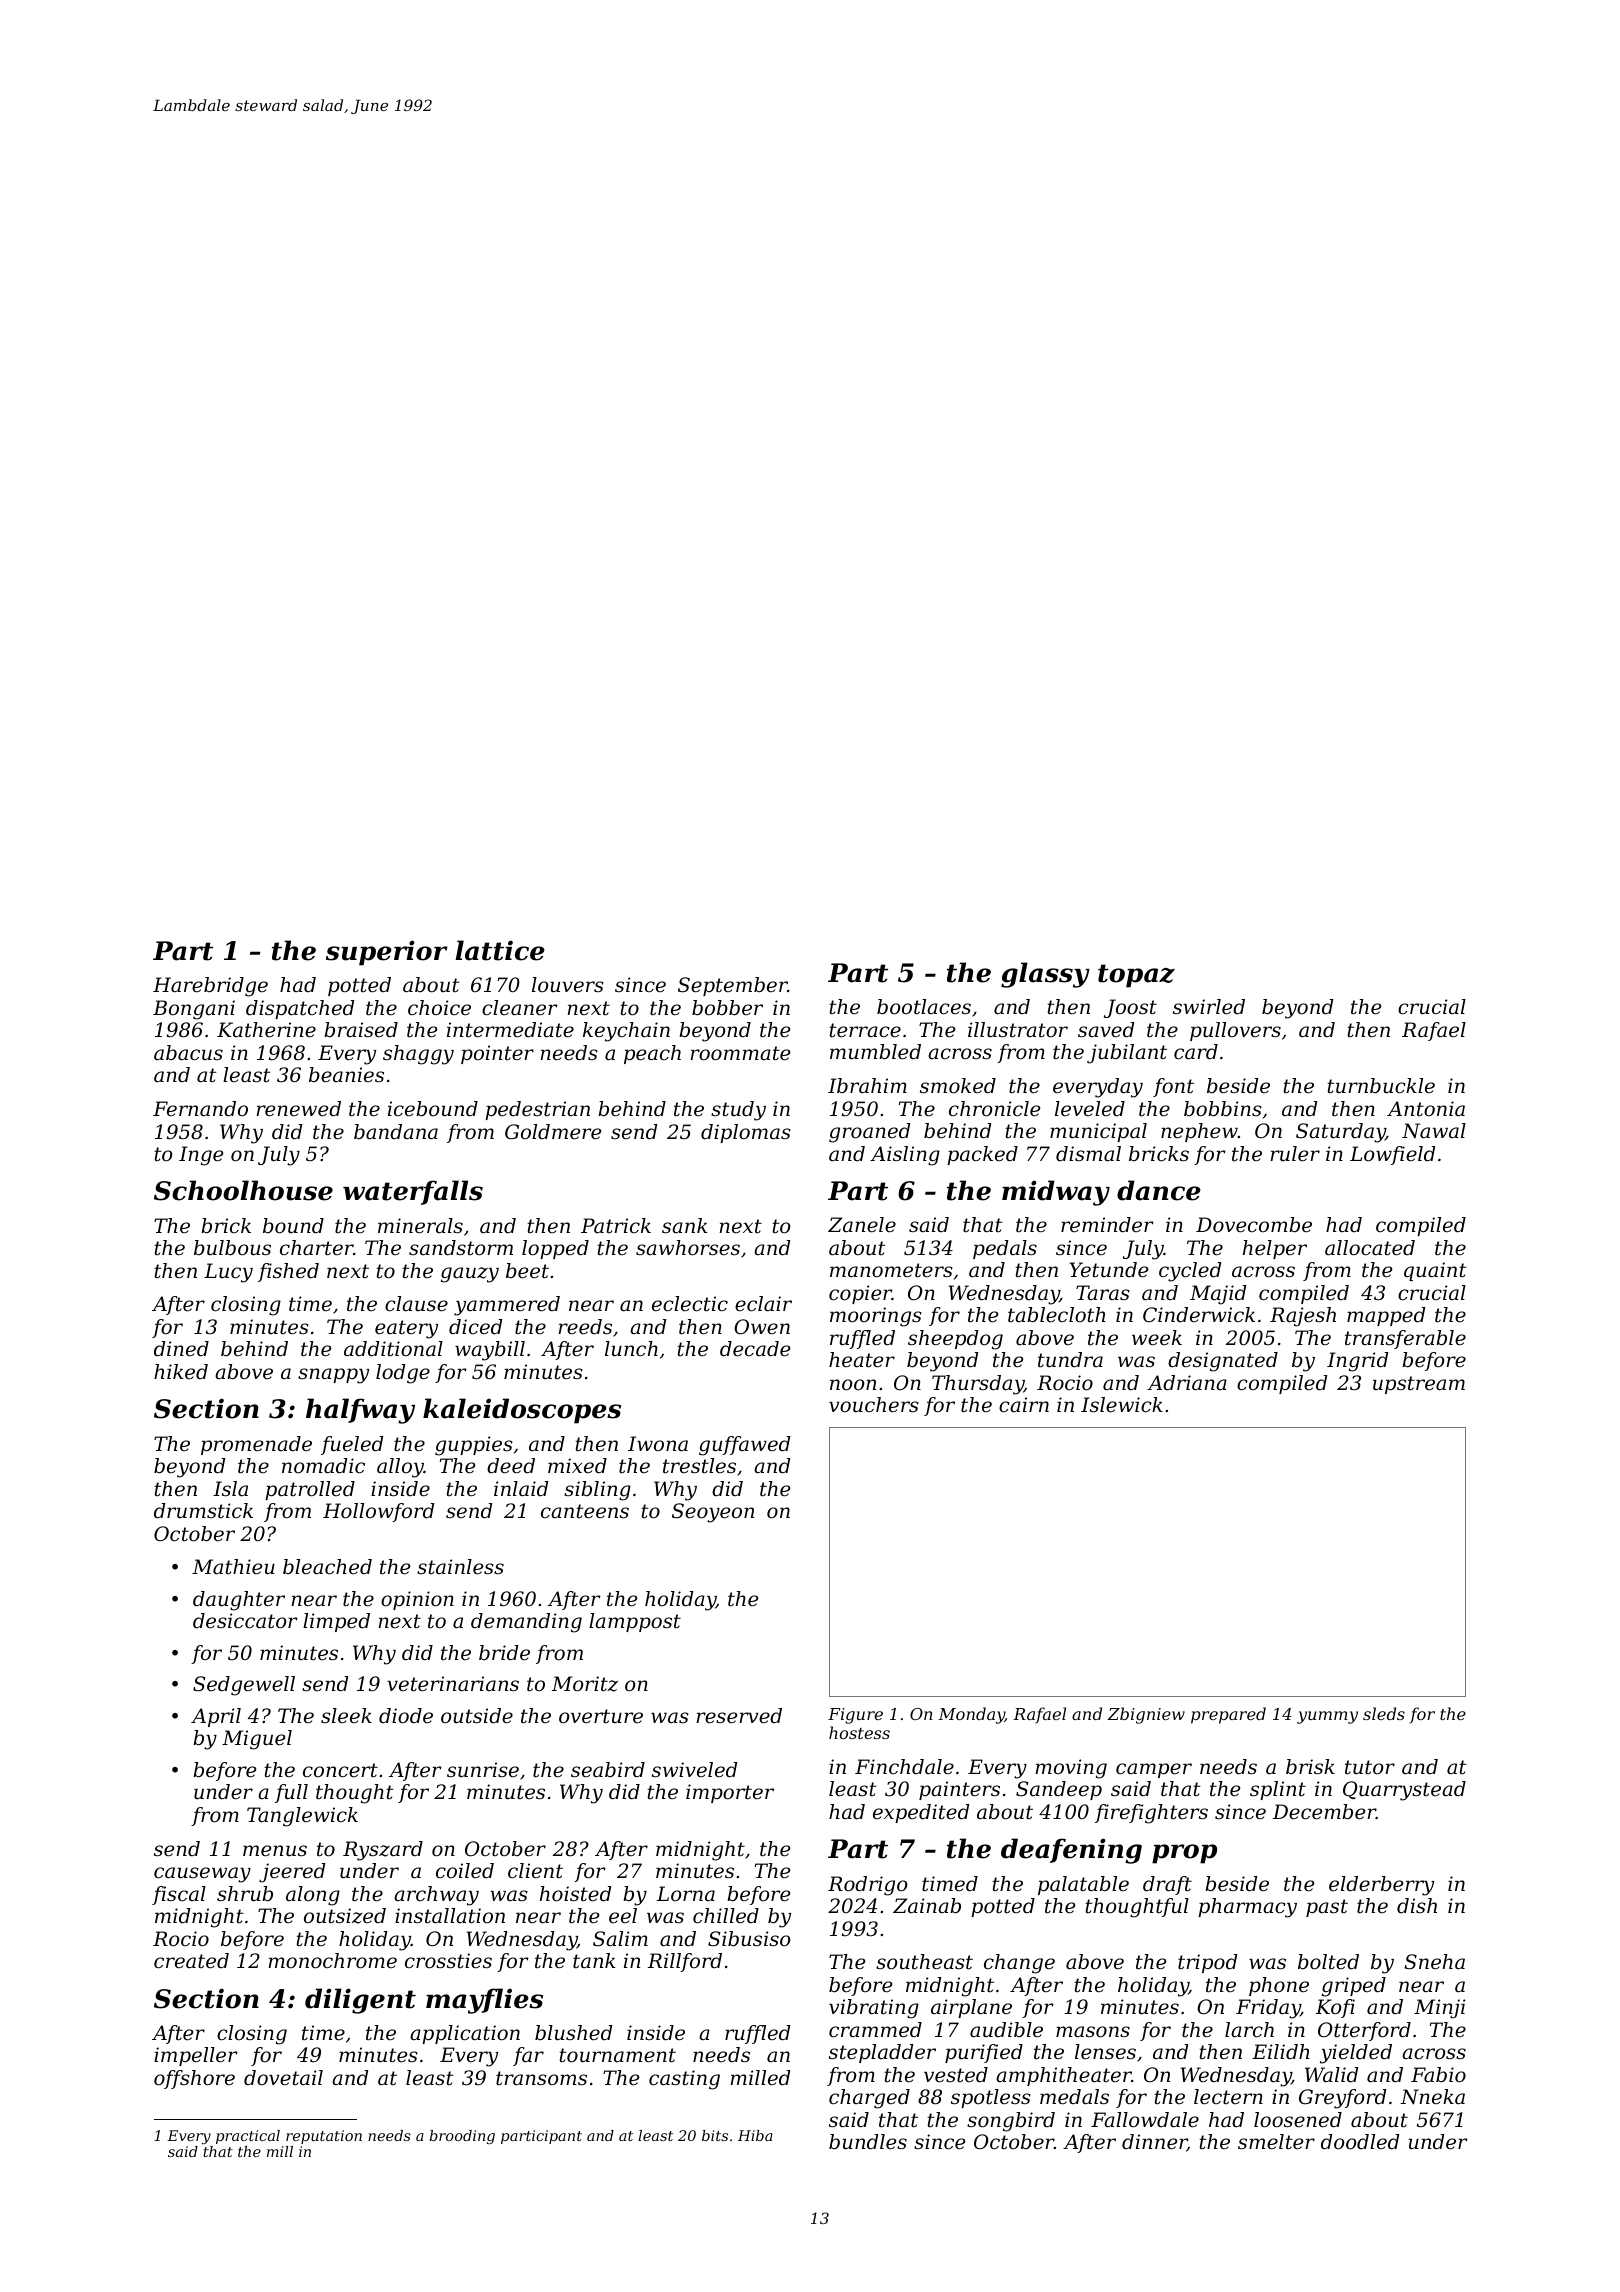 The image size is (1620, 2292). What do you see at coordinates (396, 1132) in the screenshot?
I see `bandana` at bounding box center [396, 1132].
